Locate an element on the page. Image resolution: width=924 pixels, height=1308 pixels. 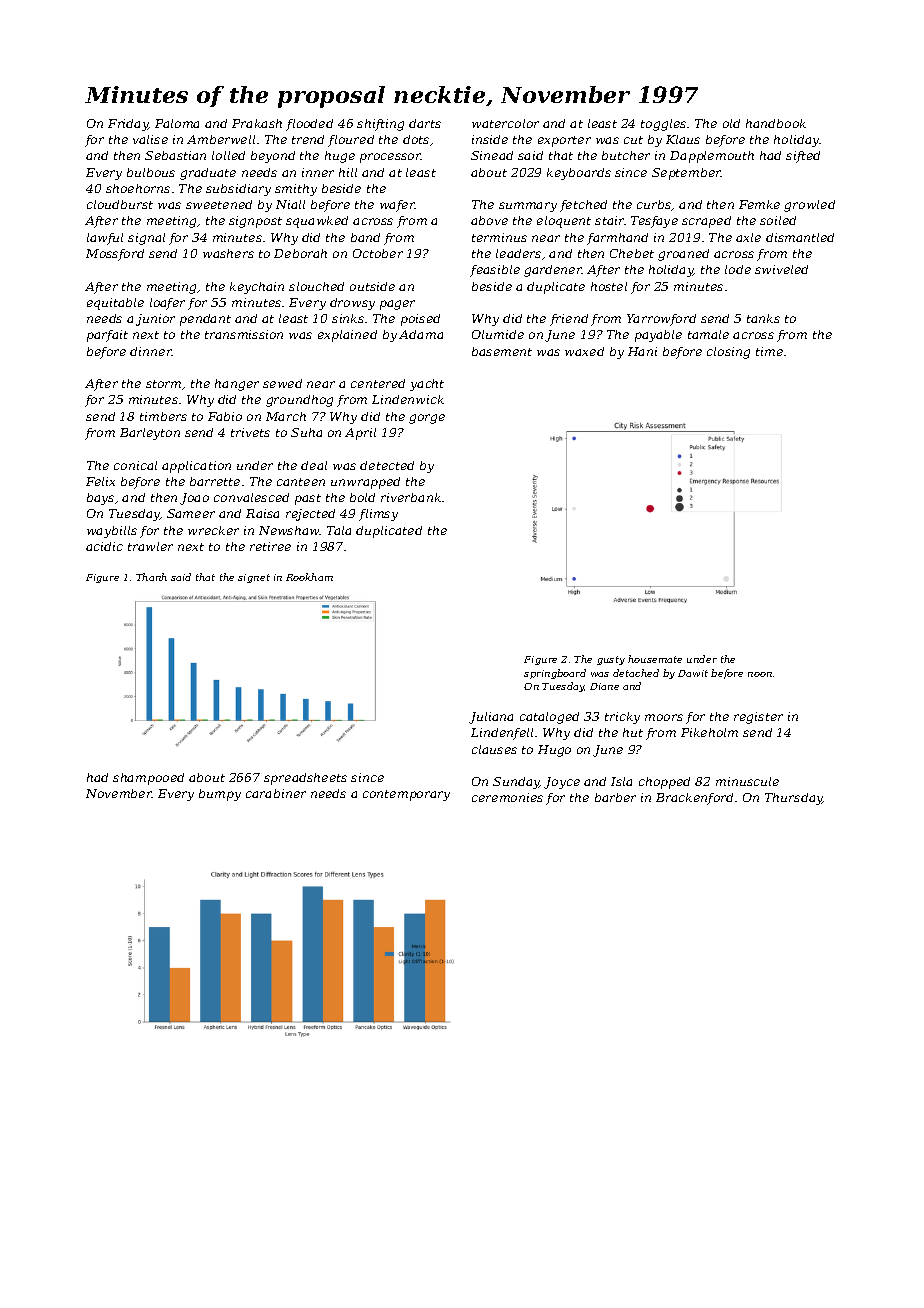
Barleyton is located at coordinates (150, 434).
